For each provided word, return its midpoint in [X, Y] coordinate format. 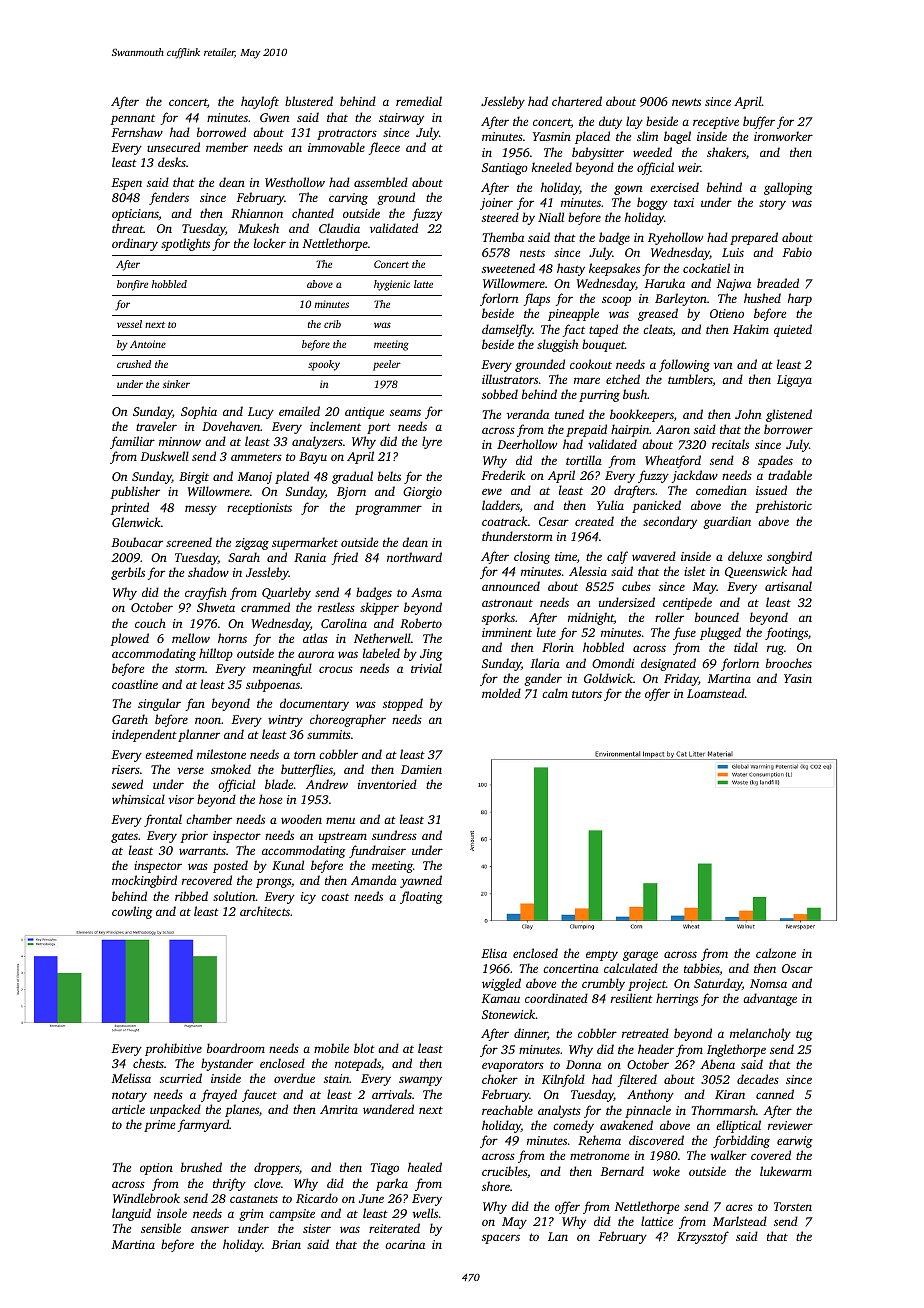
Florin [558, 647]
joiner [496, 204]
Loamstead [716, 693]
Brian [286, 1244]
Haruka [664, 283]
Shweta [216, 607]
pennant [133, 119]
